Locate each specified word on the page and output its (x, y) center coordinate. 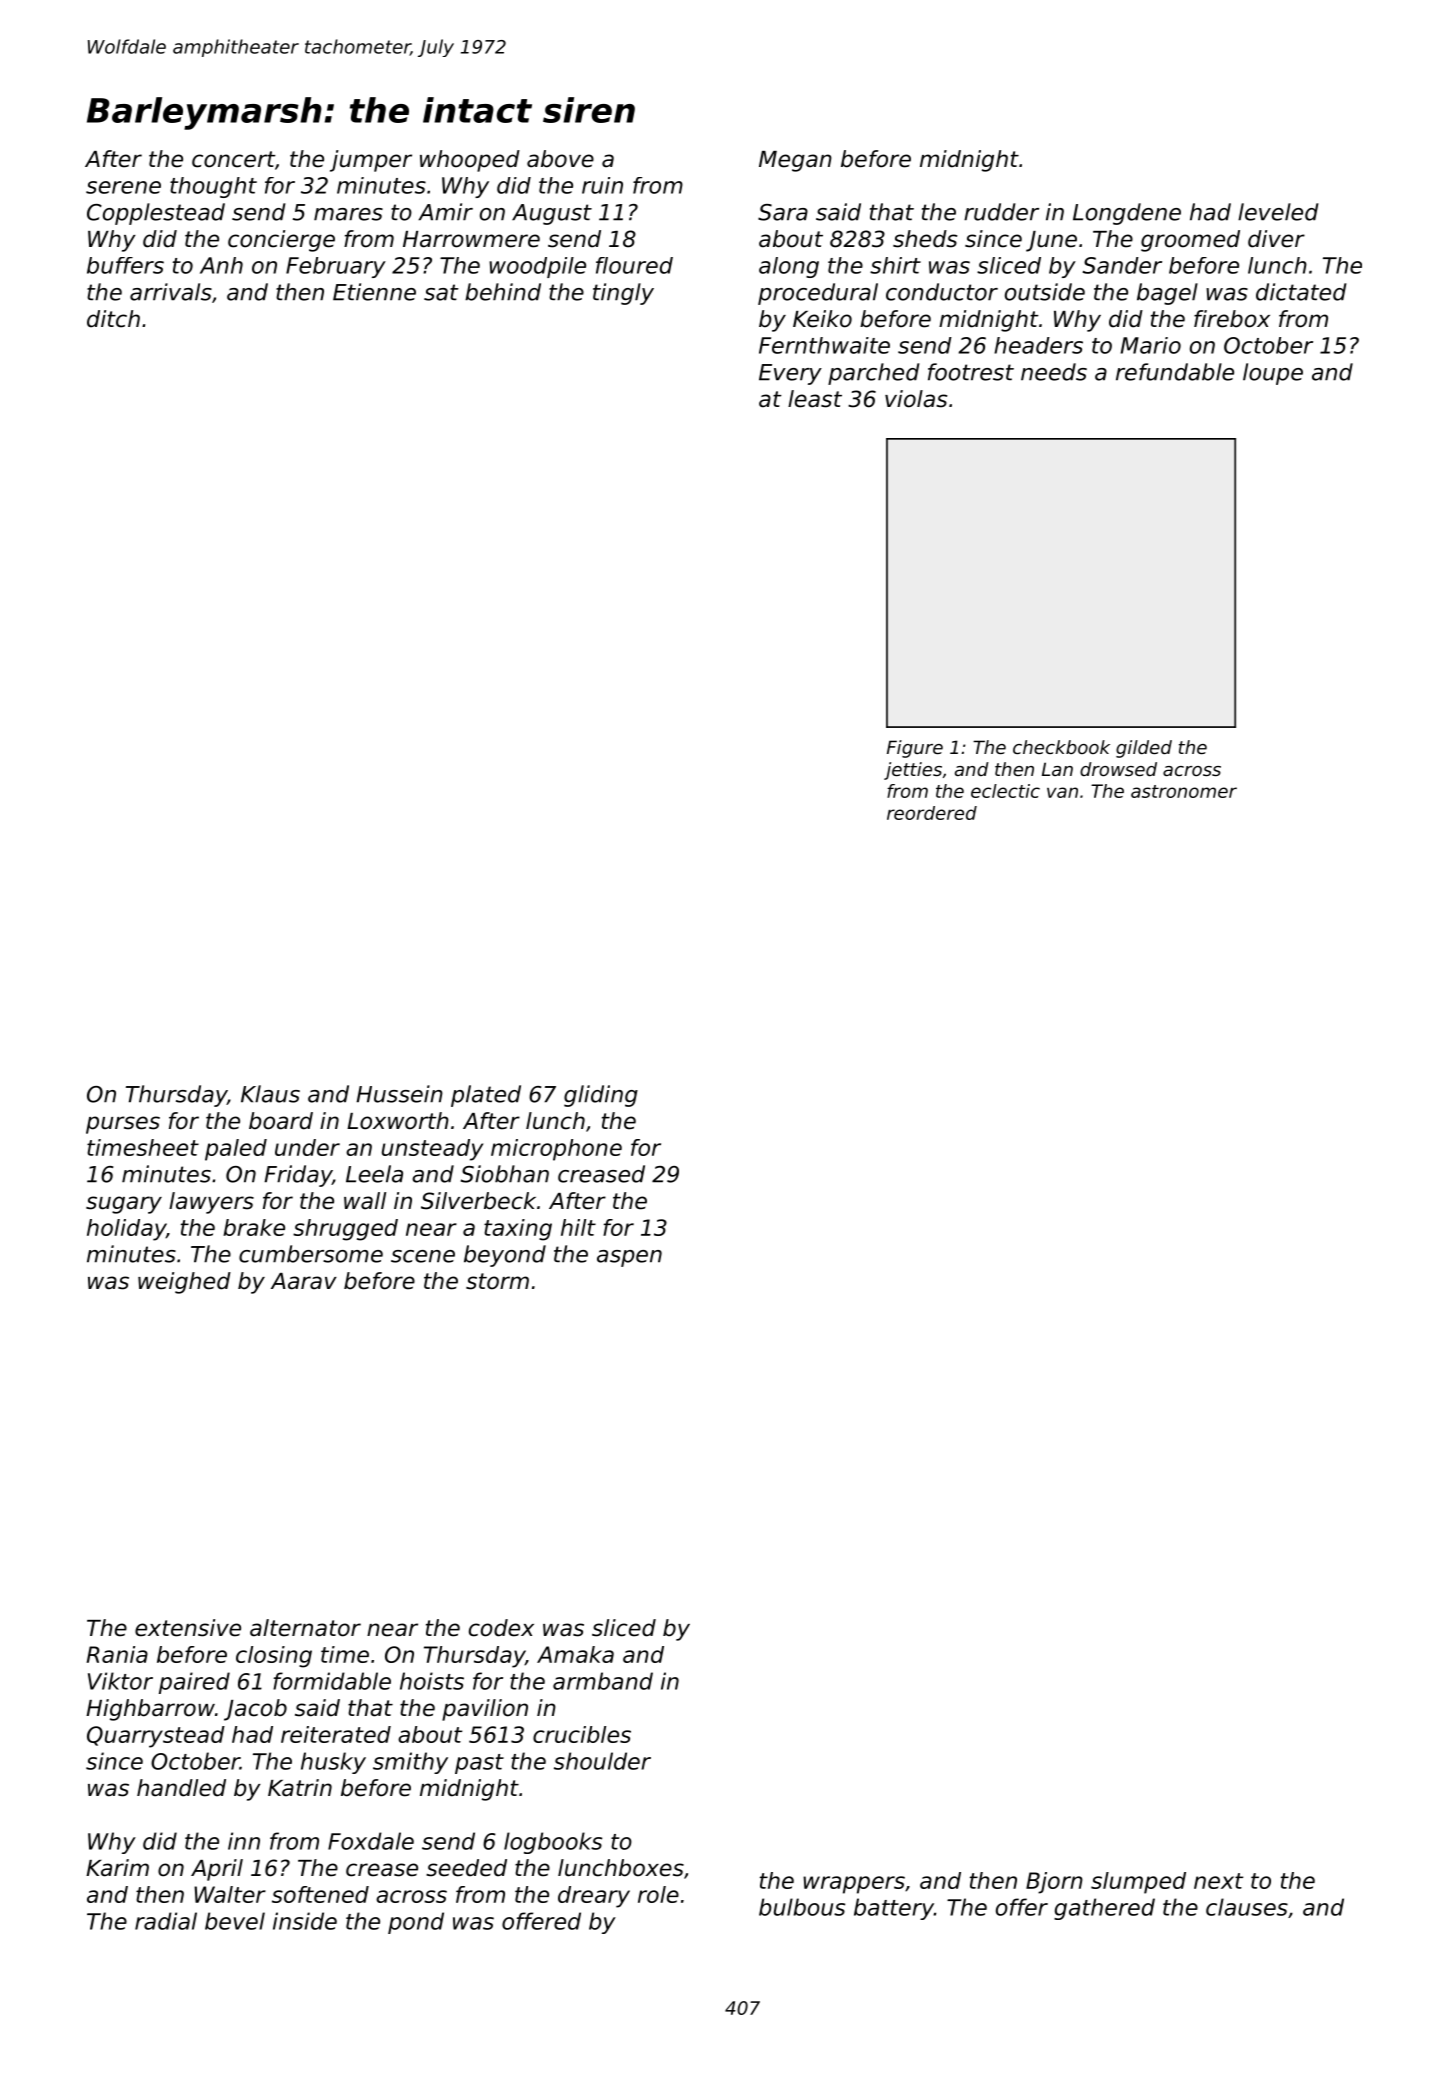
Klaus (270, 1094)
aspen (629, 1258)
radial (166, 1921)
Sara (783, 212)
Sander (1122, 265)
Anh (221, 265)
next (1218, 1881)
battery (894, 1909)
